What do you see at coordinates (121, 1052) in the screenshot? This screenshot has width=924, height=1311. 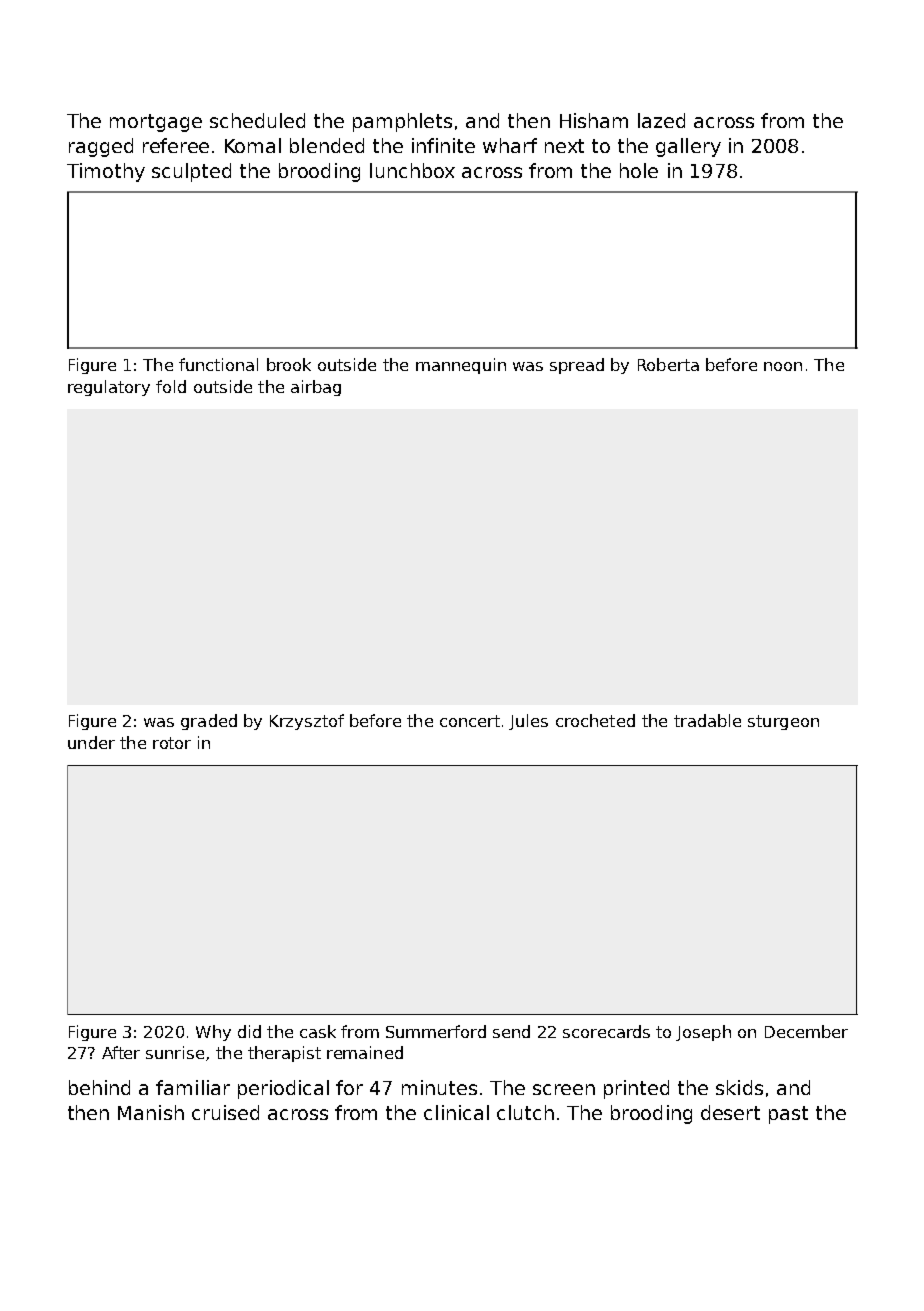 I see `After` at bounding box center [121, 1052].
